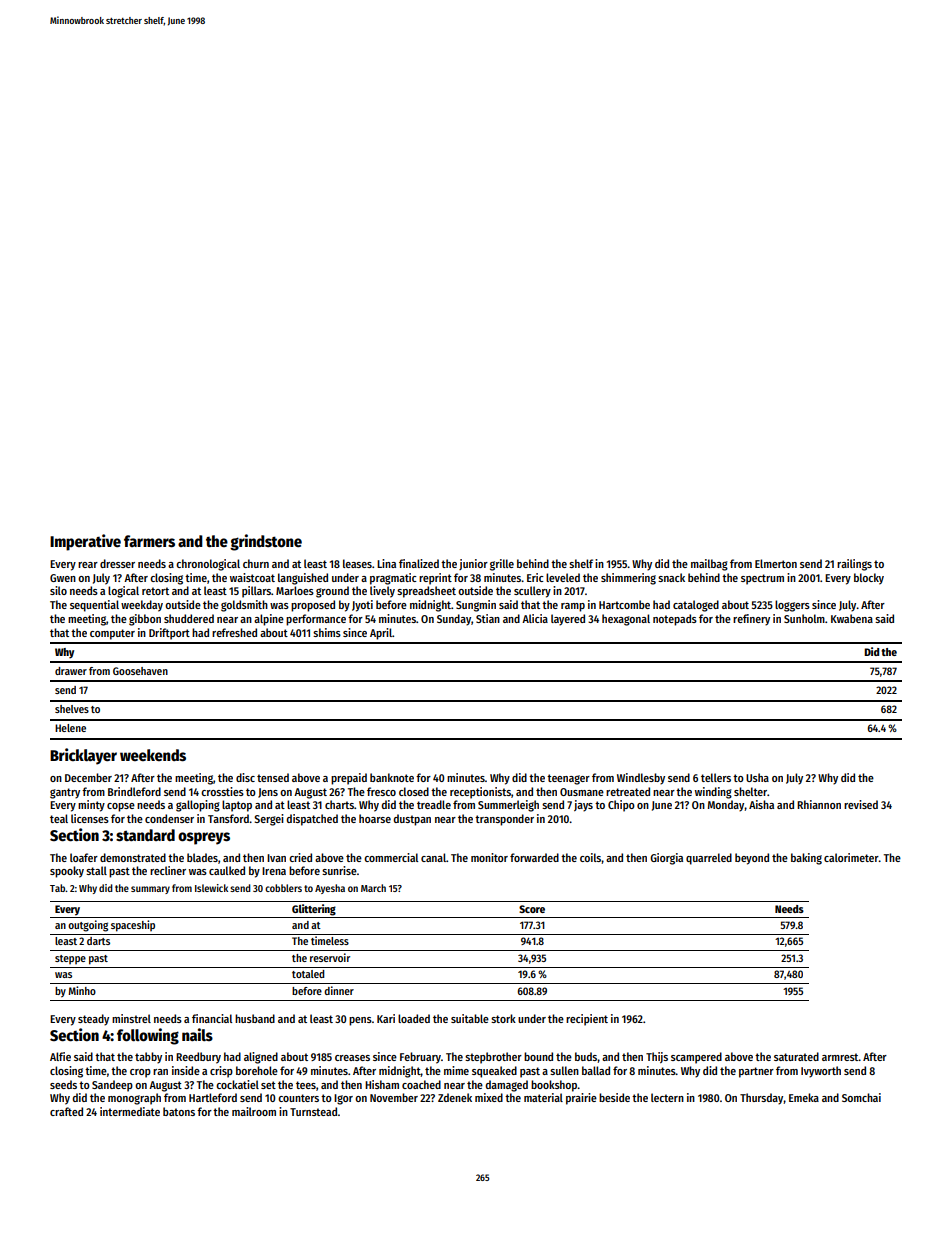  I want to click on Brindleford, so click(134, 791).
